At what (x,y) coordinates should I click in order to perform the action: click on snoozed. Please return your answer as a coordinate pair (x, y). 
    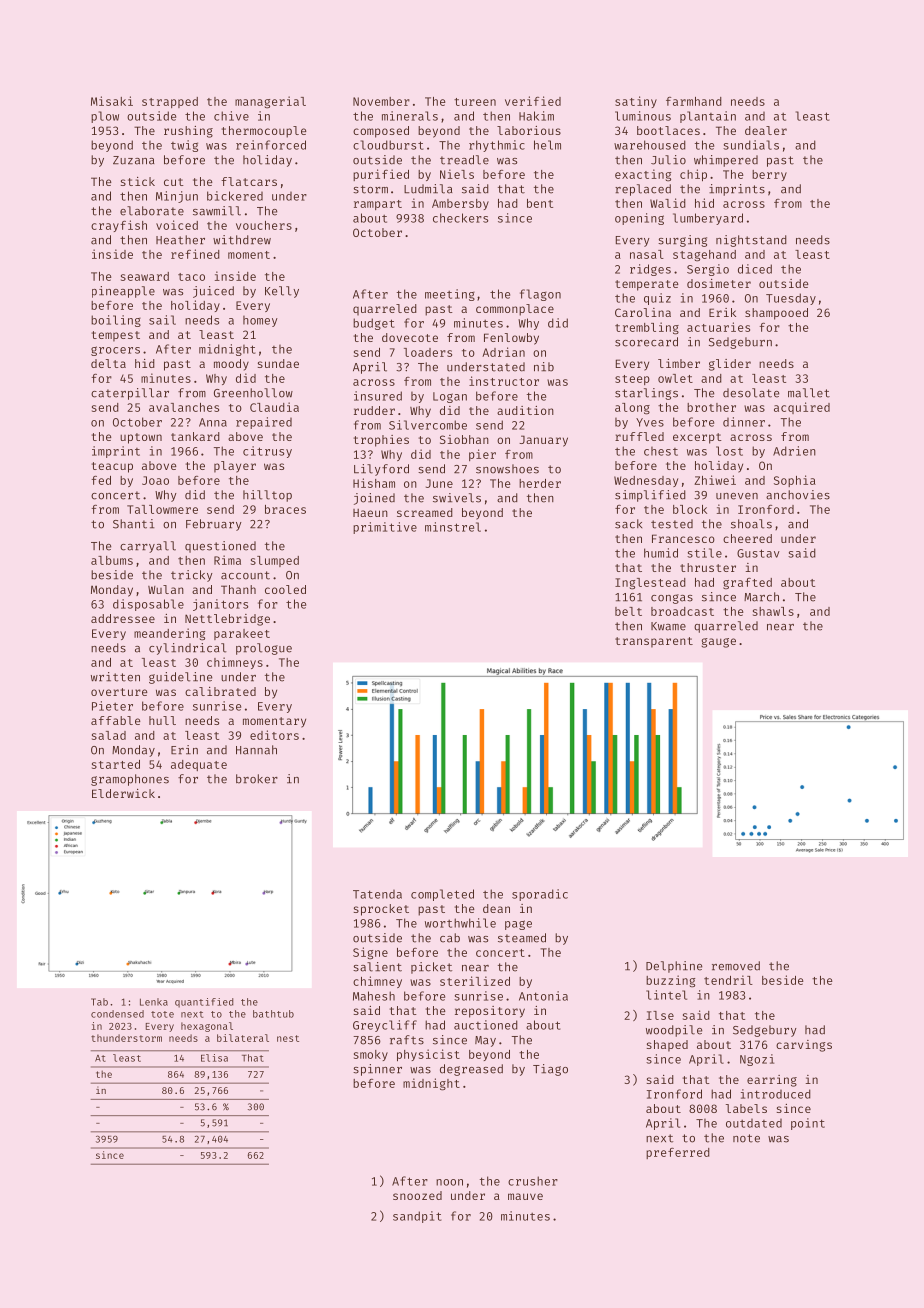
    Looking at the image, I should click on (417, 1195).
